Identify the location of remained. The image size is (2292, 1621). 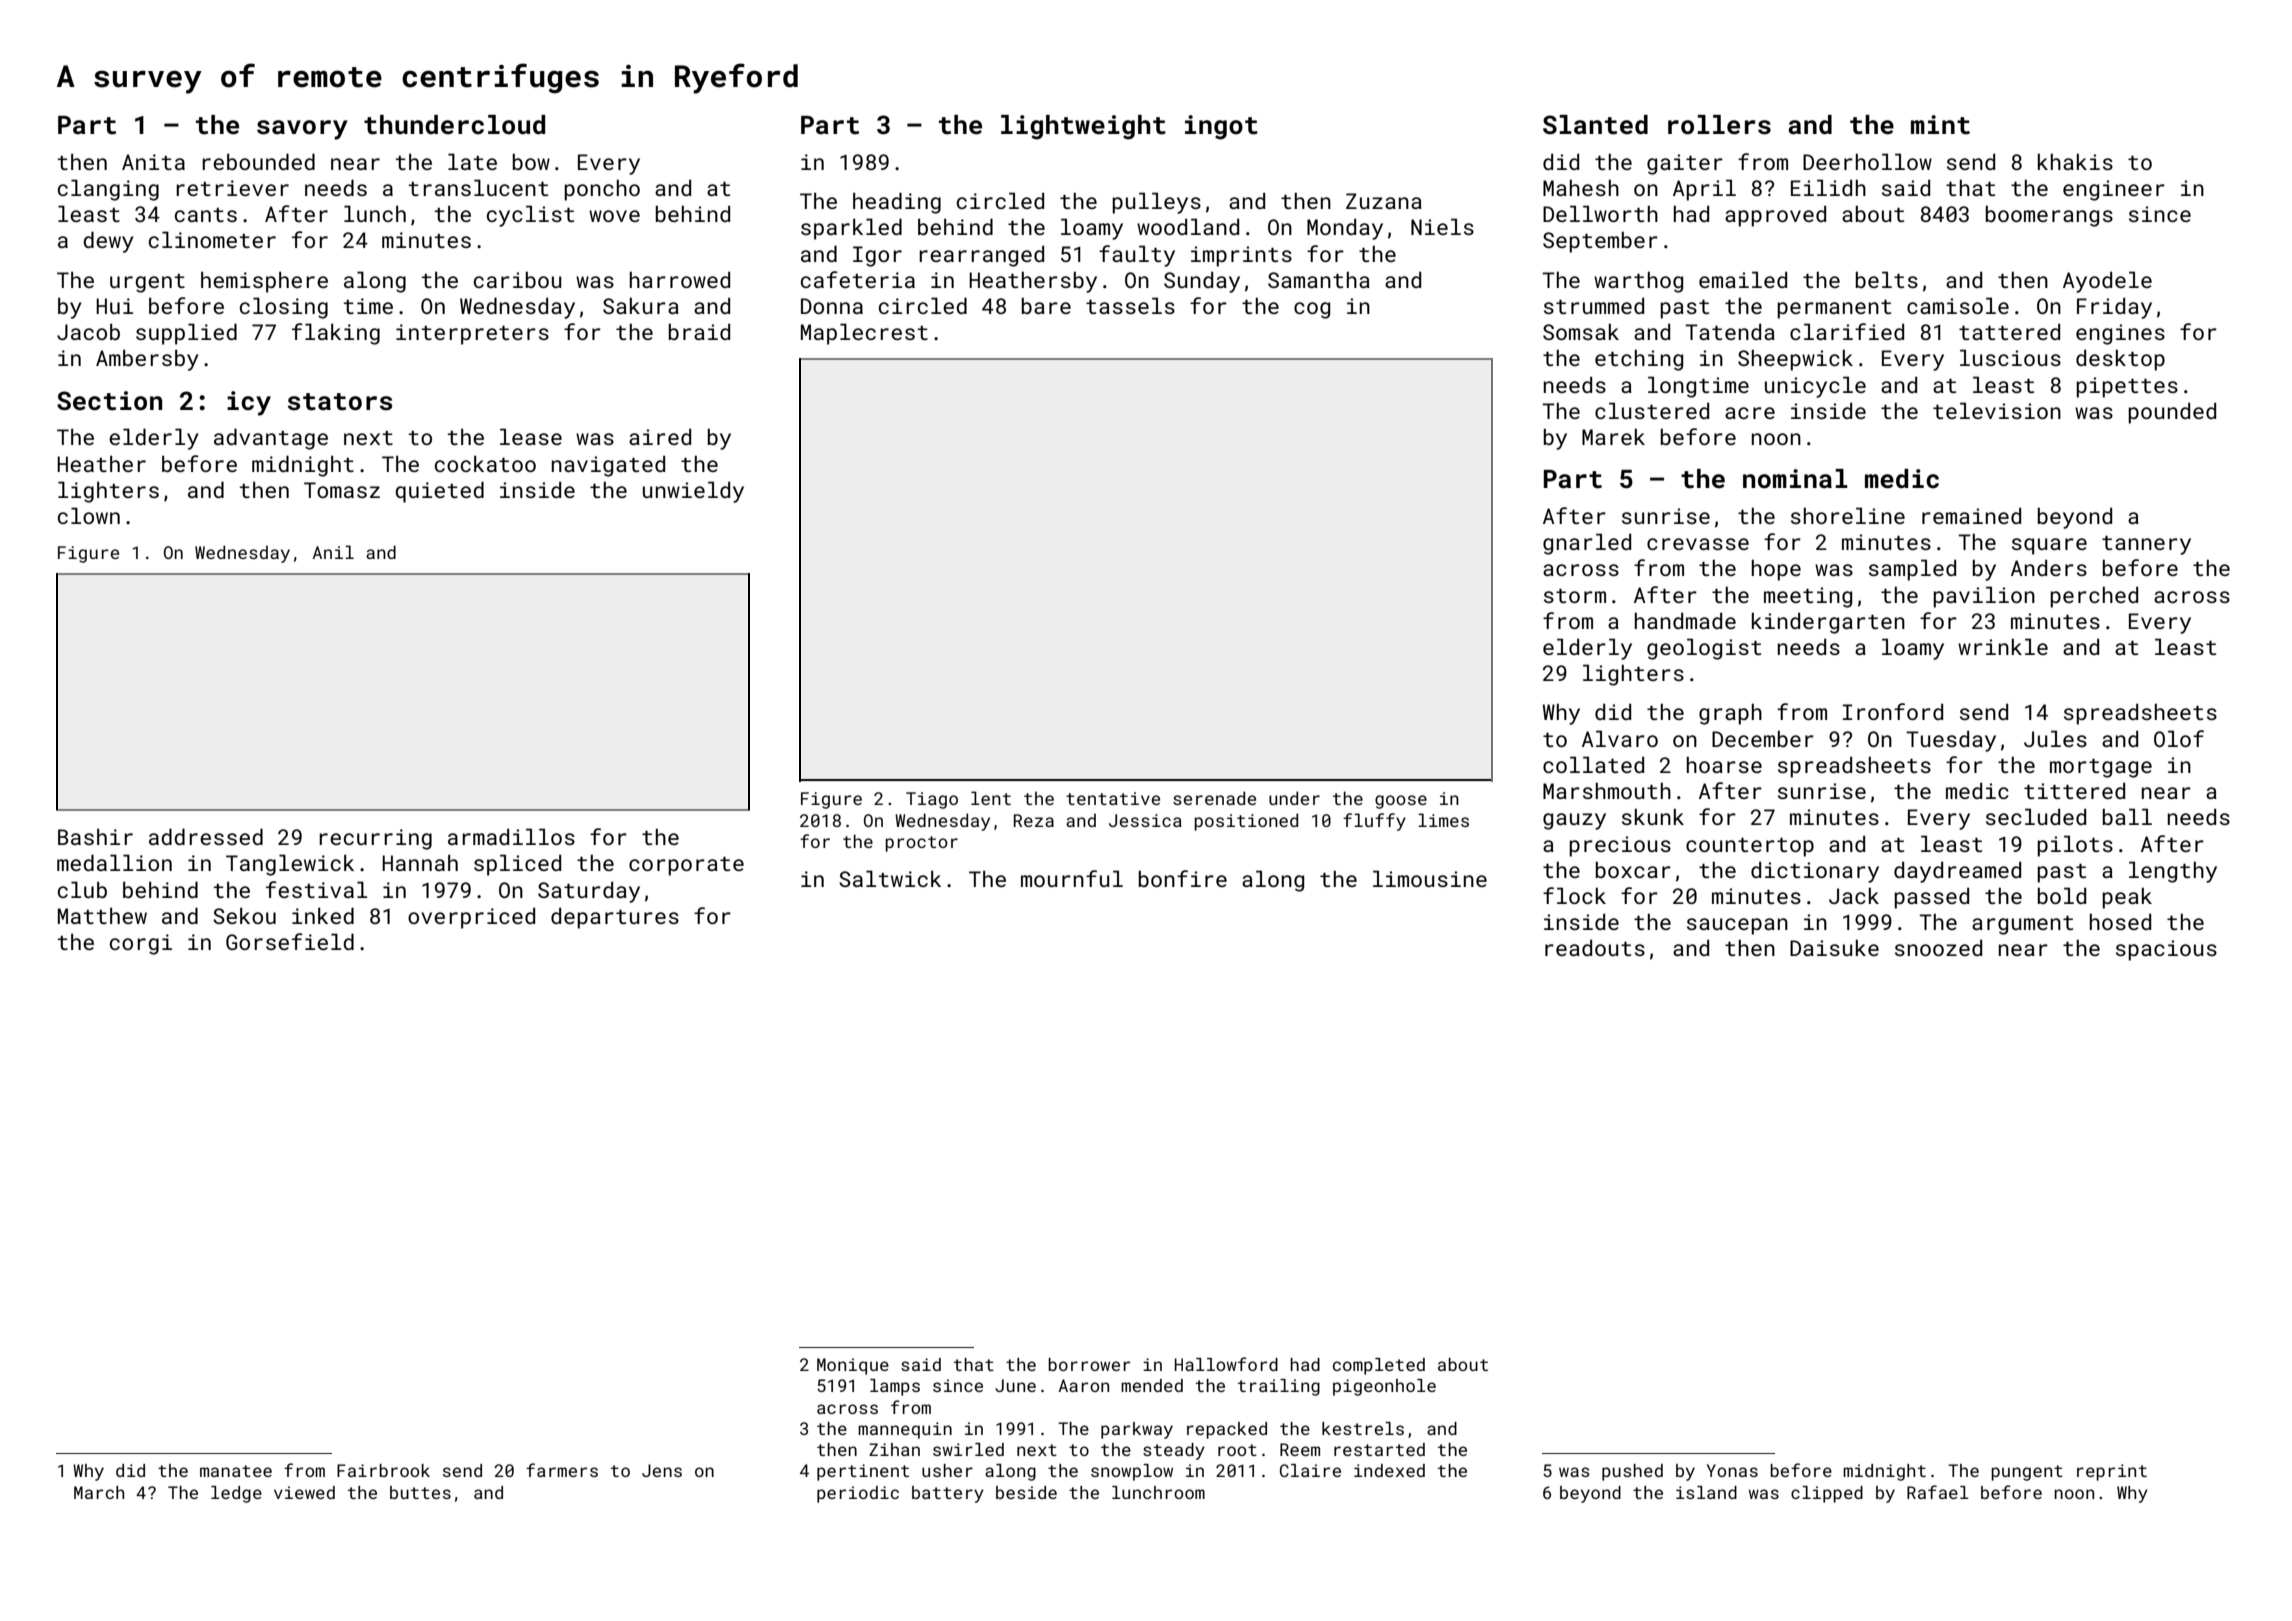
(1971, 515).
